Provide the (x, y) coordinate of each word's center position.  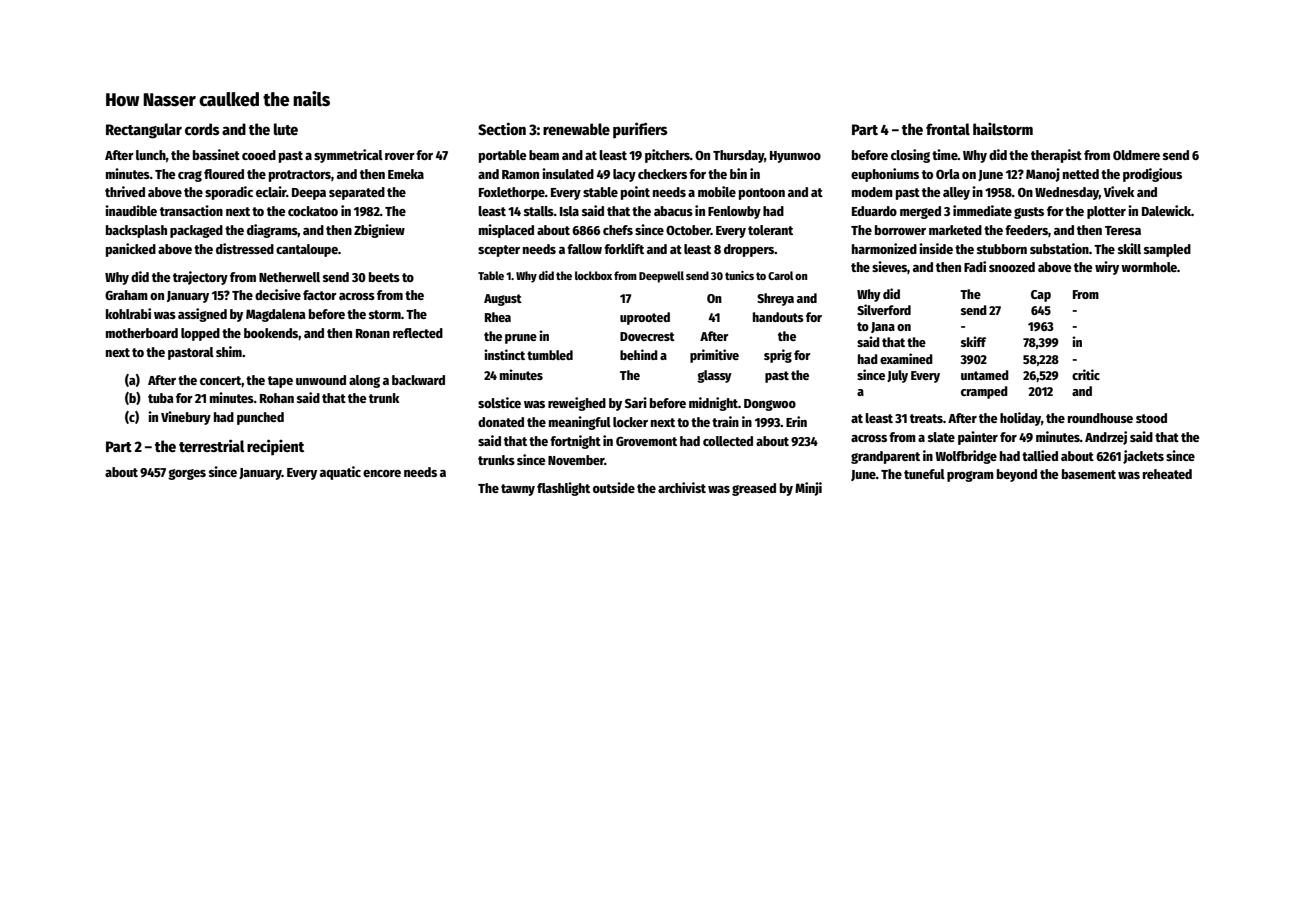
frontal (948, 129)
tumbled (550, 355)
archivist (682, 487)
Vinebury (186, 418)
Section (502, 128)
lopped (200, 334)
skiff (973, 341)
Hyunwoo (795, 157)
